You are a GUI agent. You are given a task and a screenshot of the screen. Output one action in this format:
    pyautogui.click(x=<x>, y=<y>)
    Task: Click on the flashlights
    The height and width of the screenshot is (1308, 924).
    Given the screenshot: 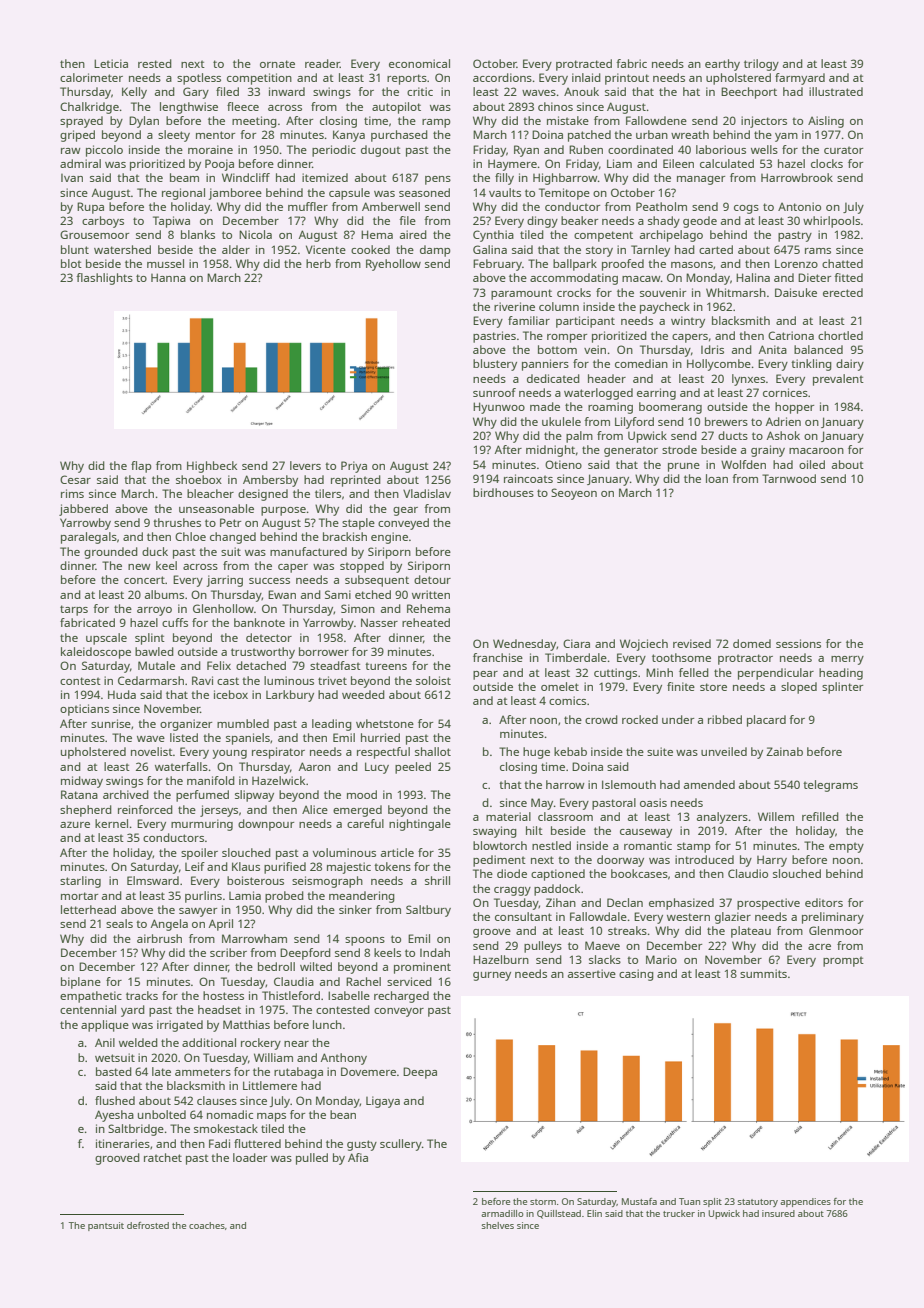 What is the action you would take?
    pyautogui.click(x=104, y=279)
